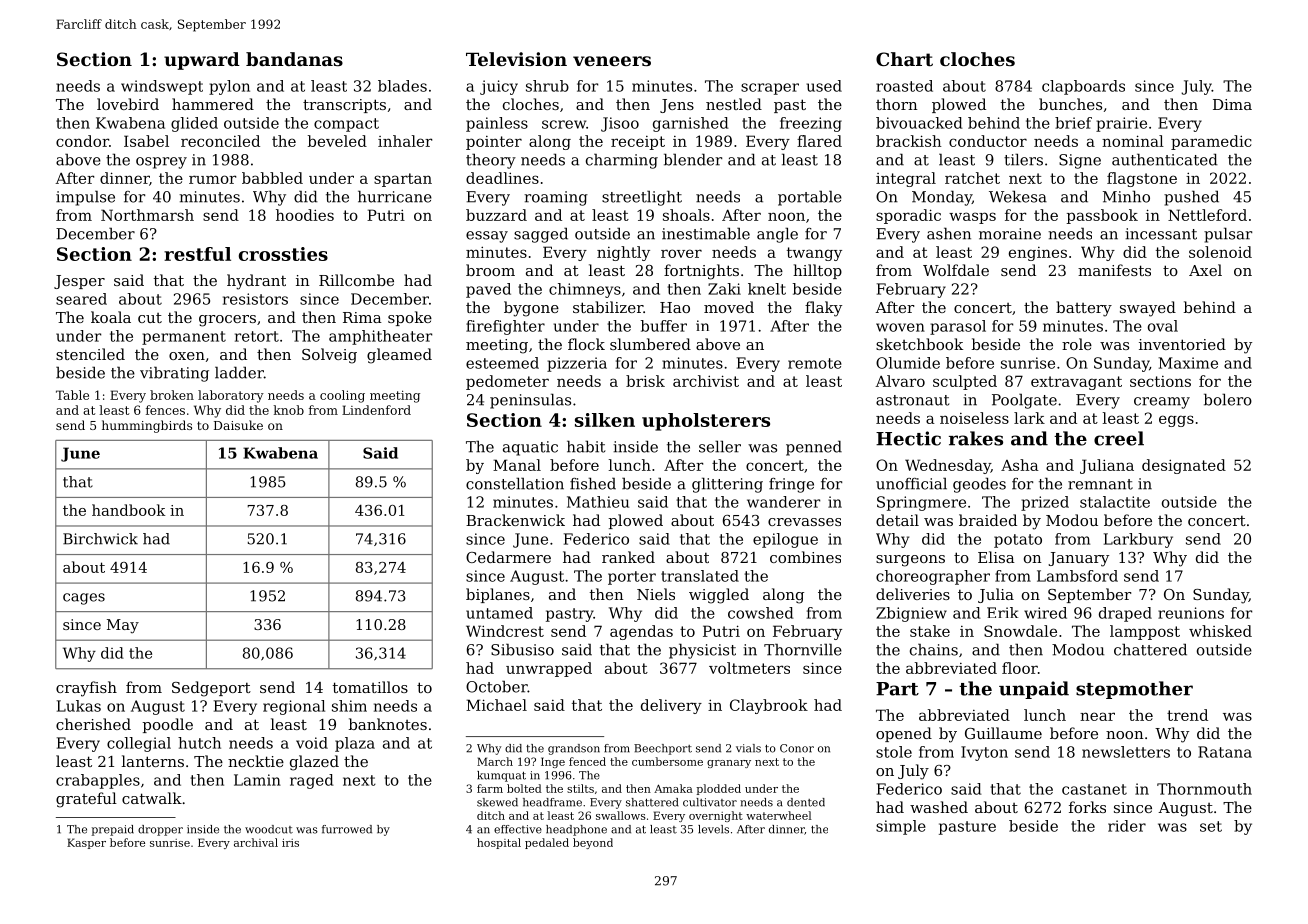 The width and height of the document is (1308, 924). What do you see at coordinates (490, 270) in the document?
I see `broom` at bounding box center [490, 270].
